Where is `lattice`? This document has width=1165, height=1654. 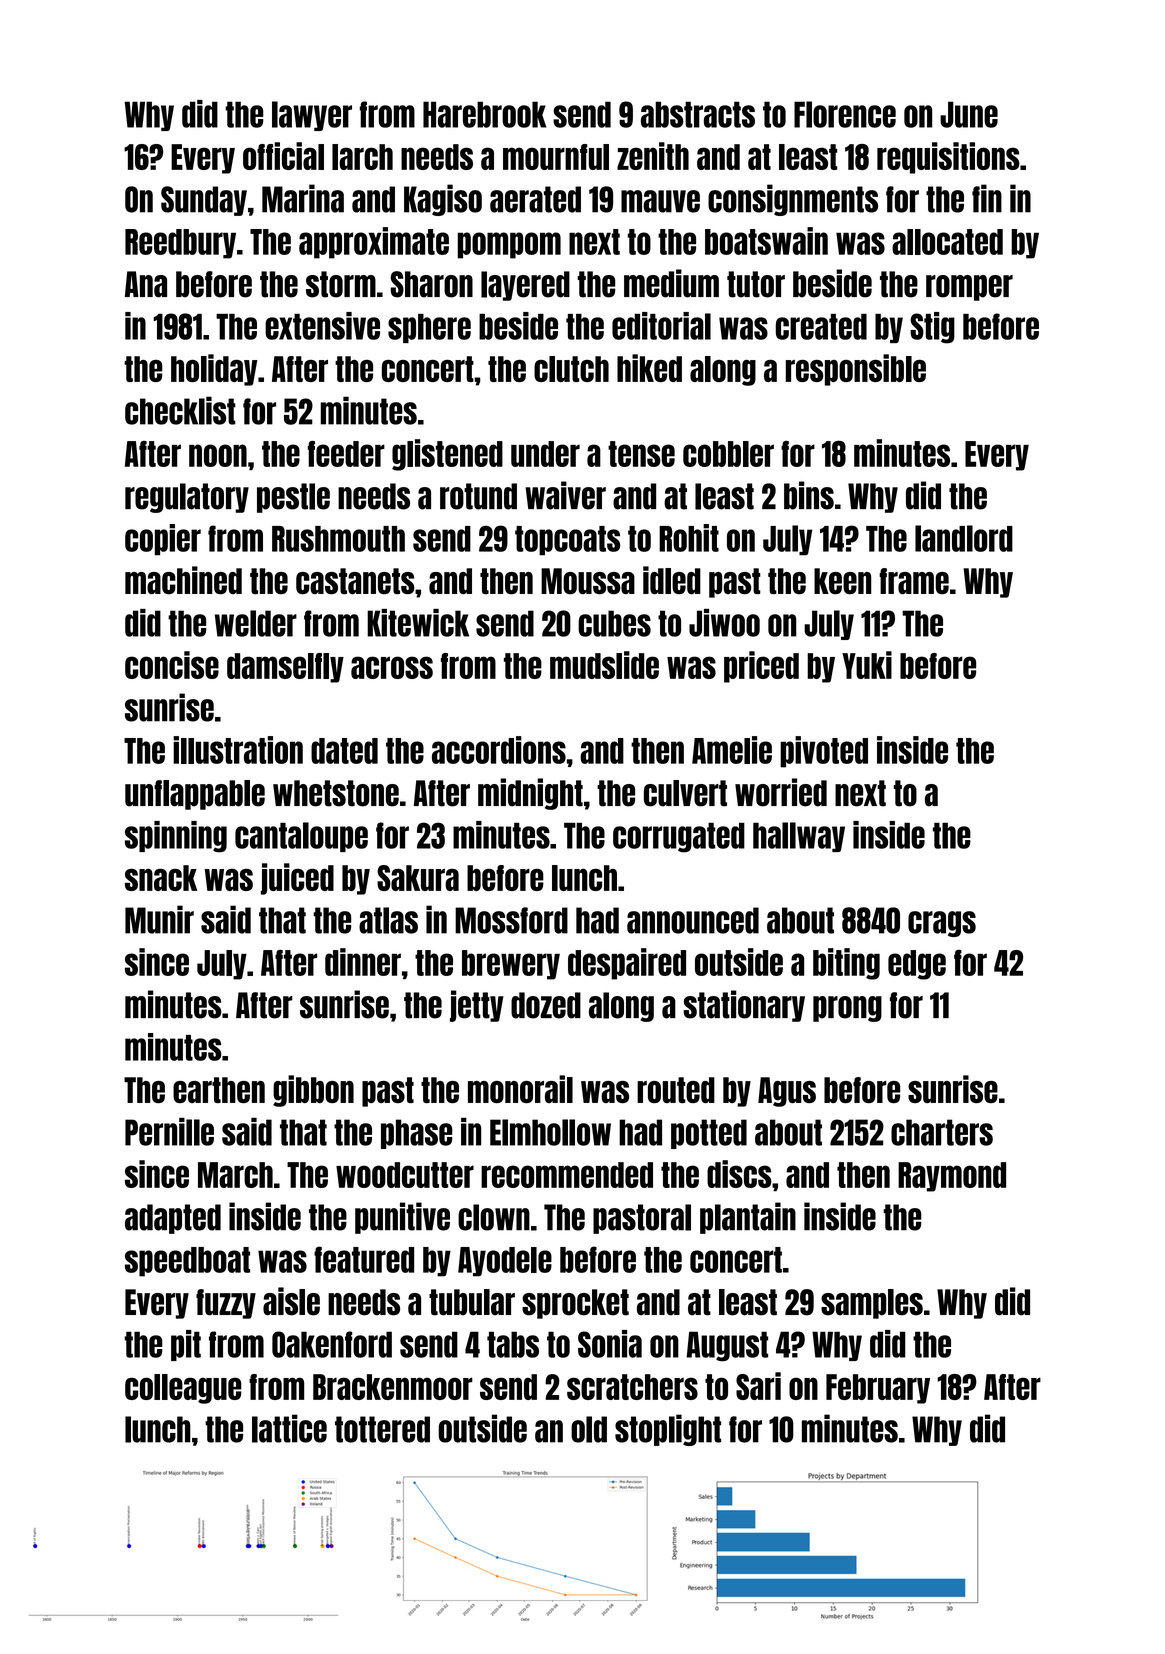 lattice is located at coordinates (289, 1428).
